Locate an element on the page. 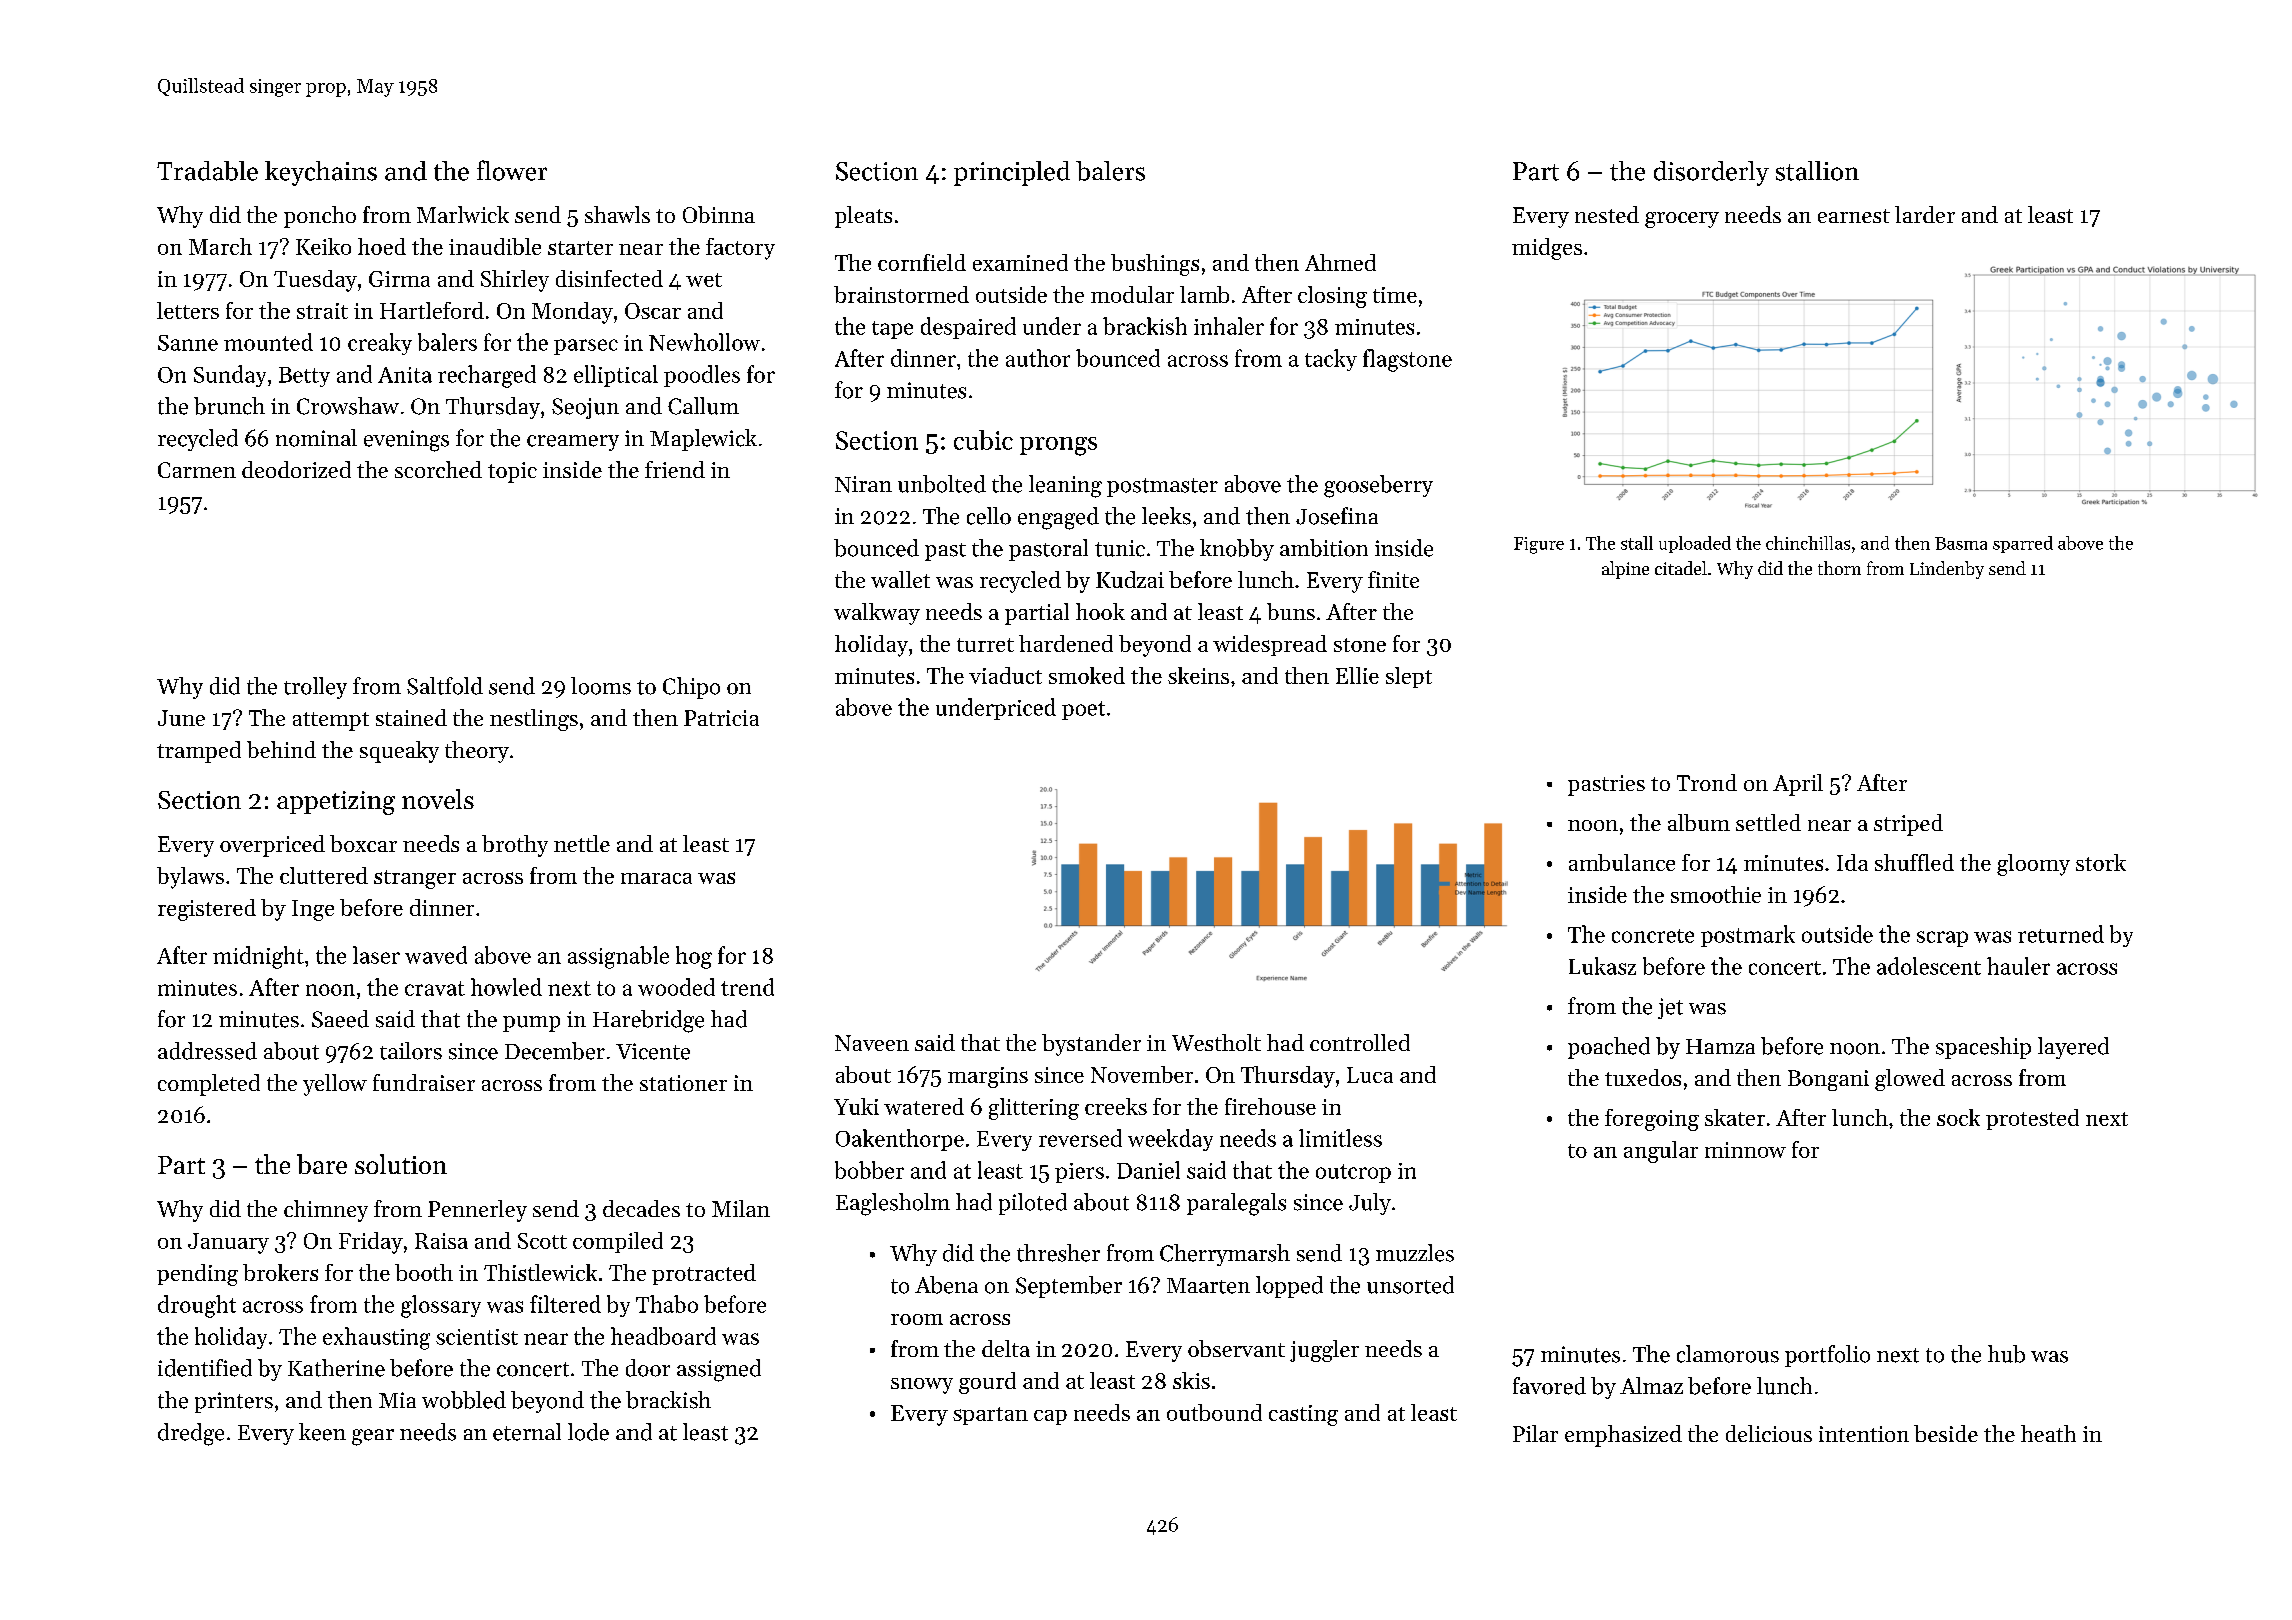 This page has height=1620, width=2292. layered is located at coordinates (2073, 1048).
